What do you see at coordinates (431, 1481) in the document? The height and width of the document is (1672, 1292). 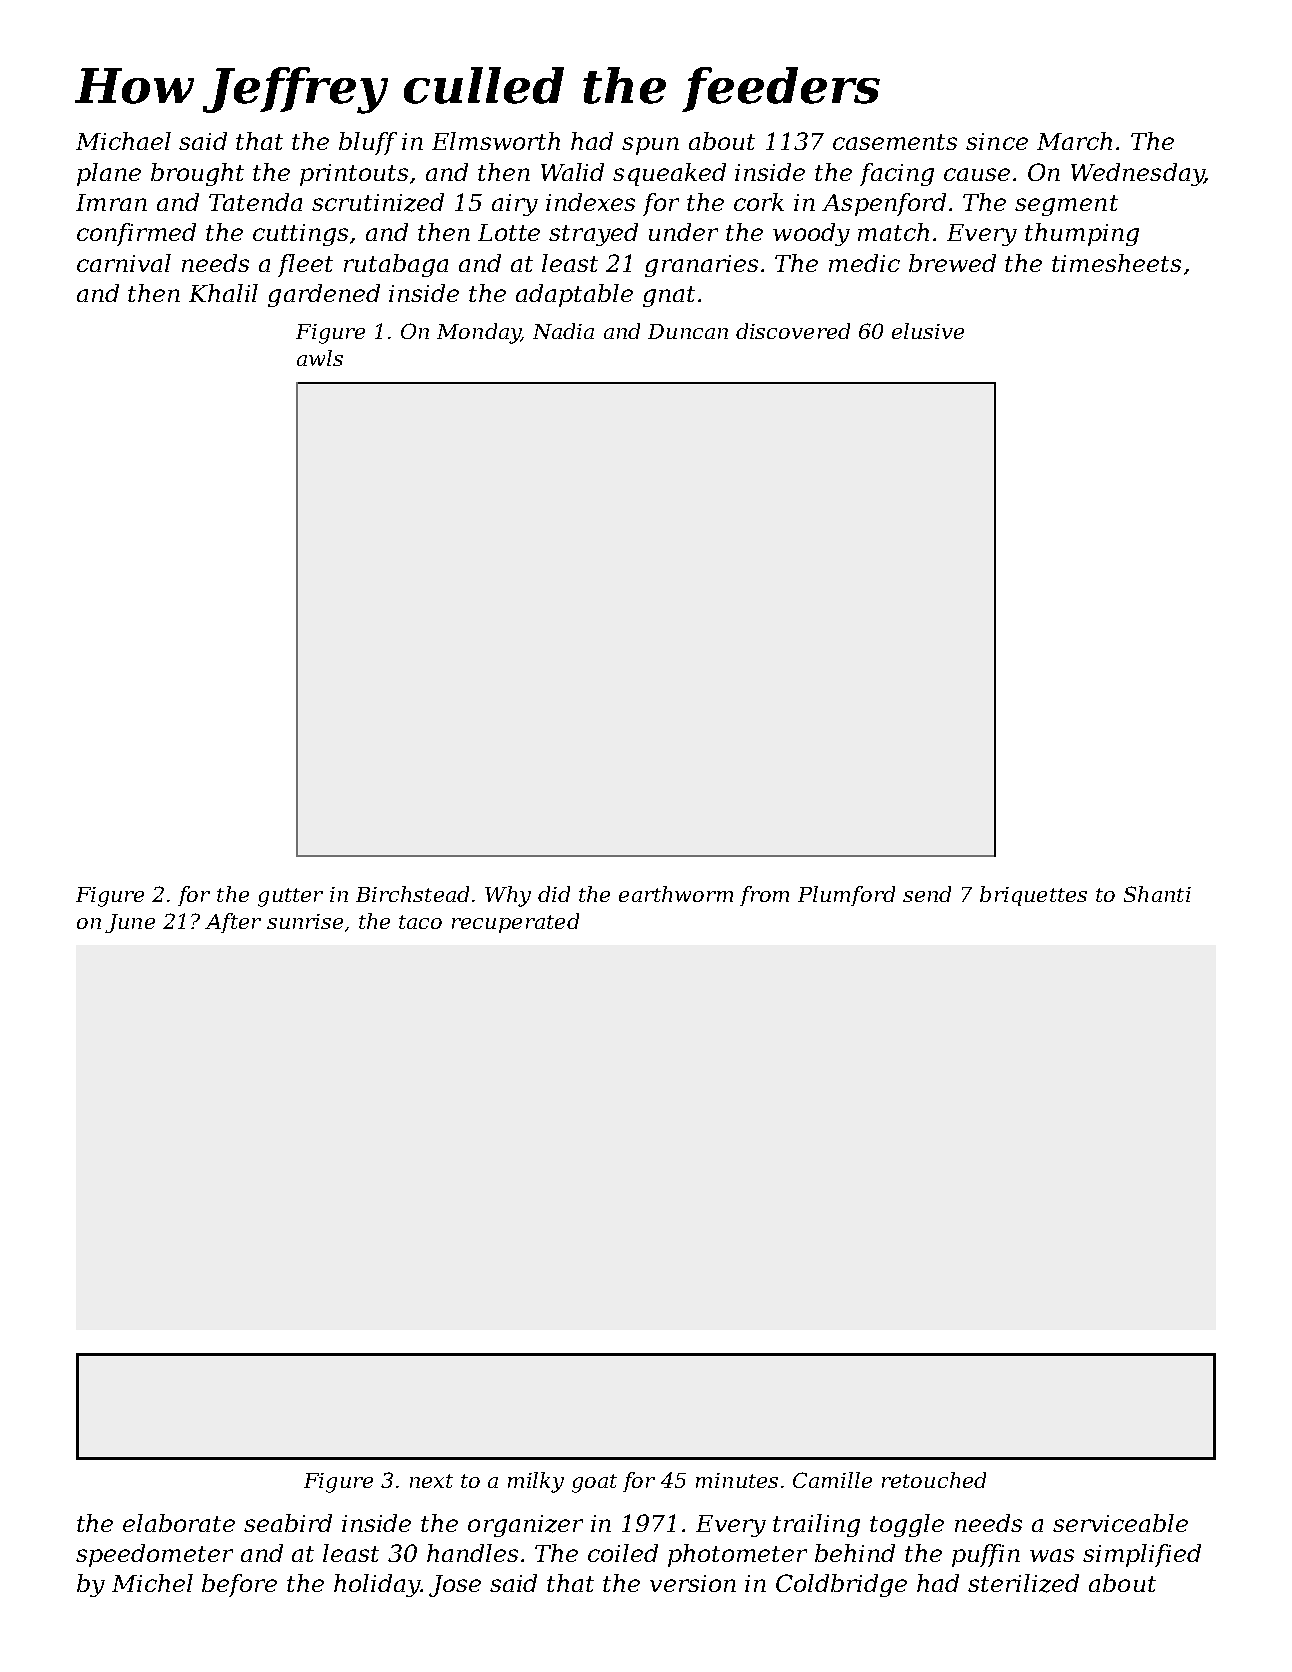 I see `next` at bounding box center [431, 1481].
